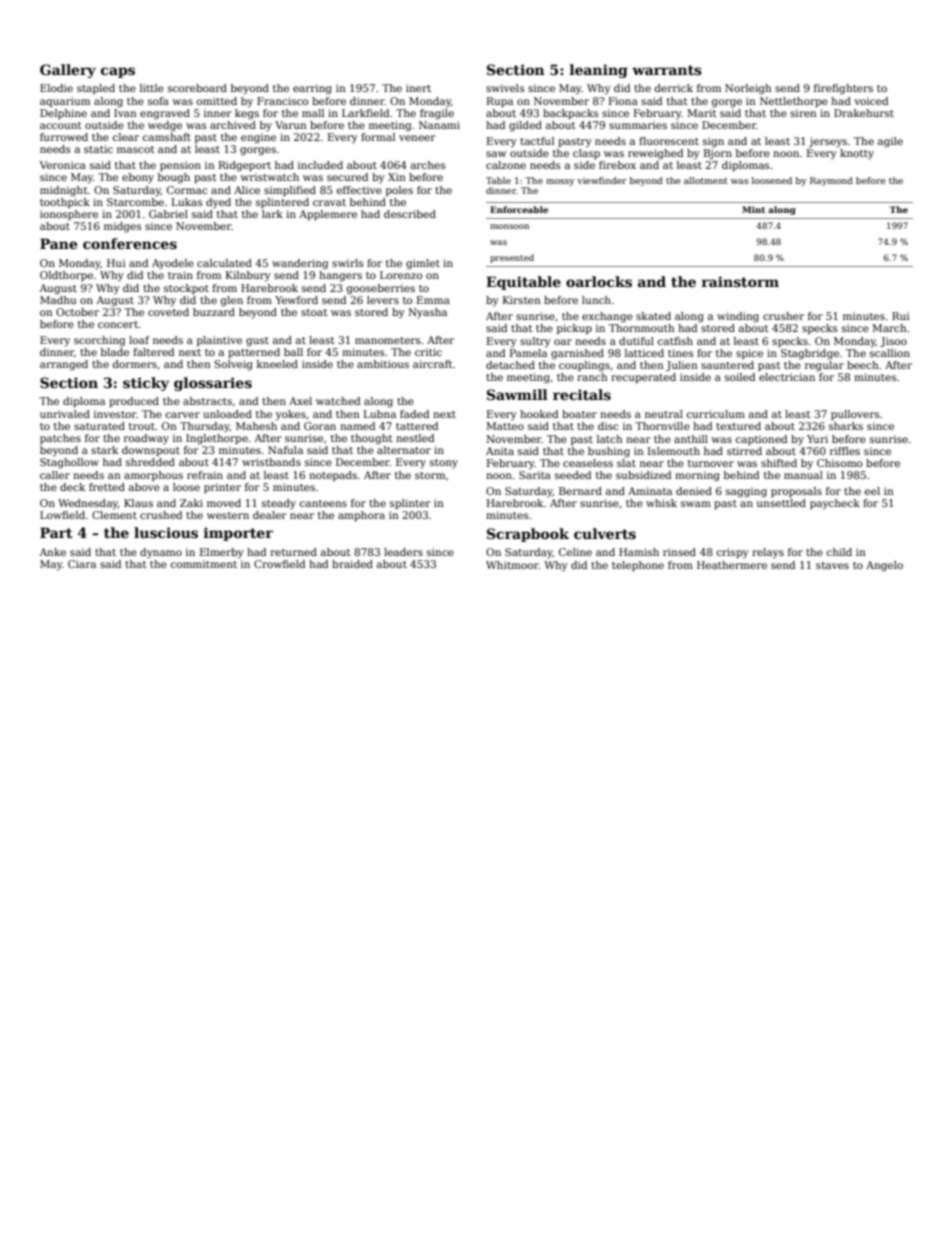 This page has width=952, height=1233. I want to click on crusher, so click(783, 316).
